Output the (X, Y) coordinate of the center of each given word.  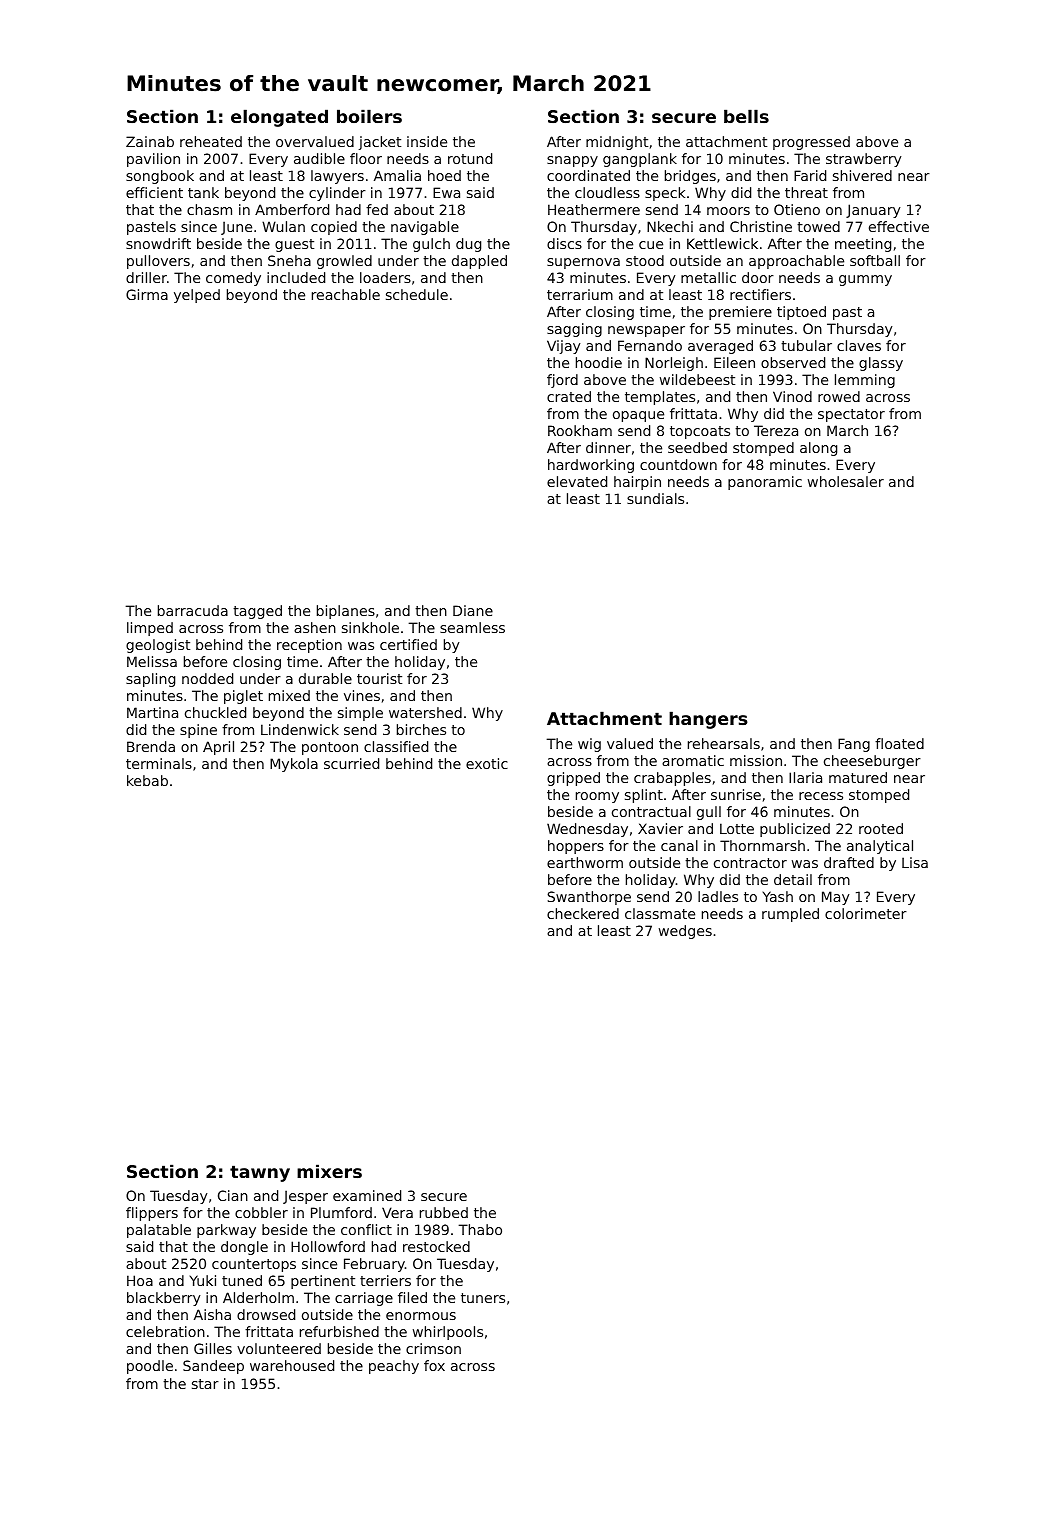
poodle (150, 1367)
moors (728, 211)
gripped (573, 779)
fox (434, 1365)
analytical (880, 847)
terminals (159, 763)
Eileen (734, 362)
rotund (470, 158)
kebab (147, 780)
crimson (433, 1348)
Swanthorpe (589, 898)
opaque (638, 416)
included (296, 277)
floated (899, 743)
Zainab (150, 141)
